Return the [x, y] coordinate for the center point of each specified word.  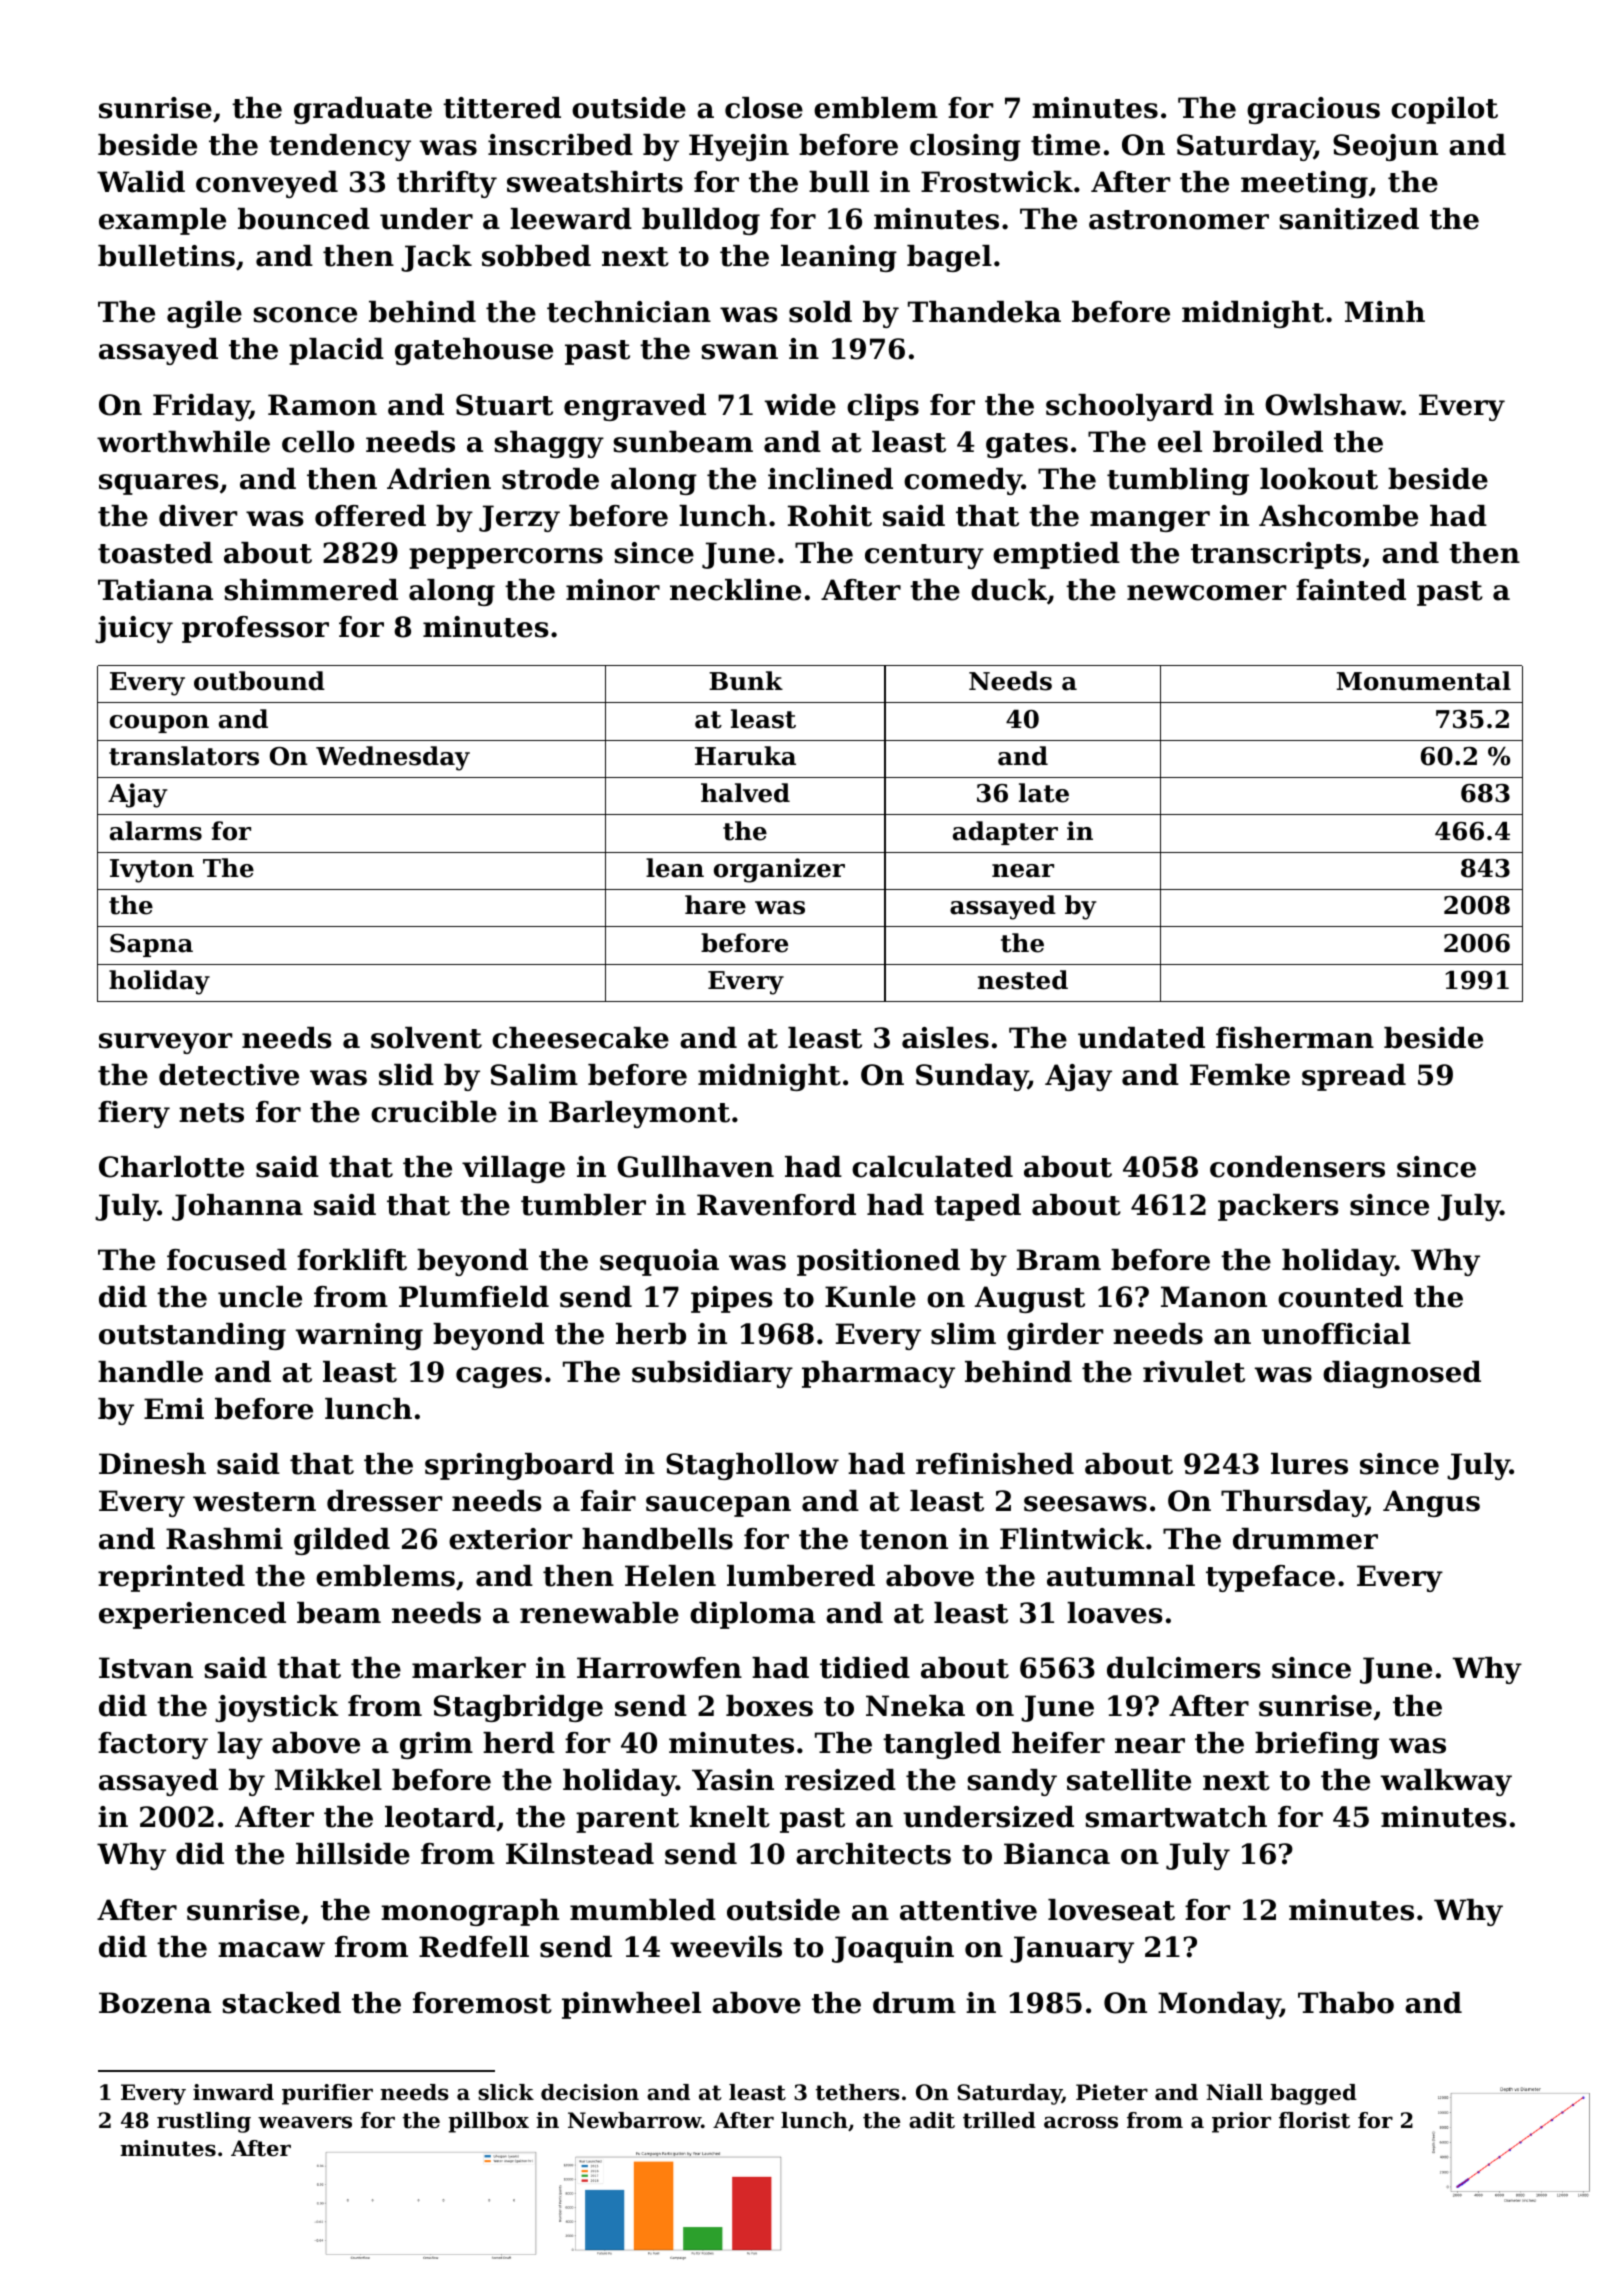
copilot [1444, 110]
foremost [482, 2003]
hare [715, 905]
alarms [156, 831]
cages [499, 1377]
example [162, 221]
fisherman [1295, 1038]
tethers [857, 2092]
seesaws [1085, 1504]
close [764, 108]
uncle [260, 1297]
